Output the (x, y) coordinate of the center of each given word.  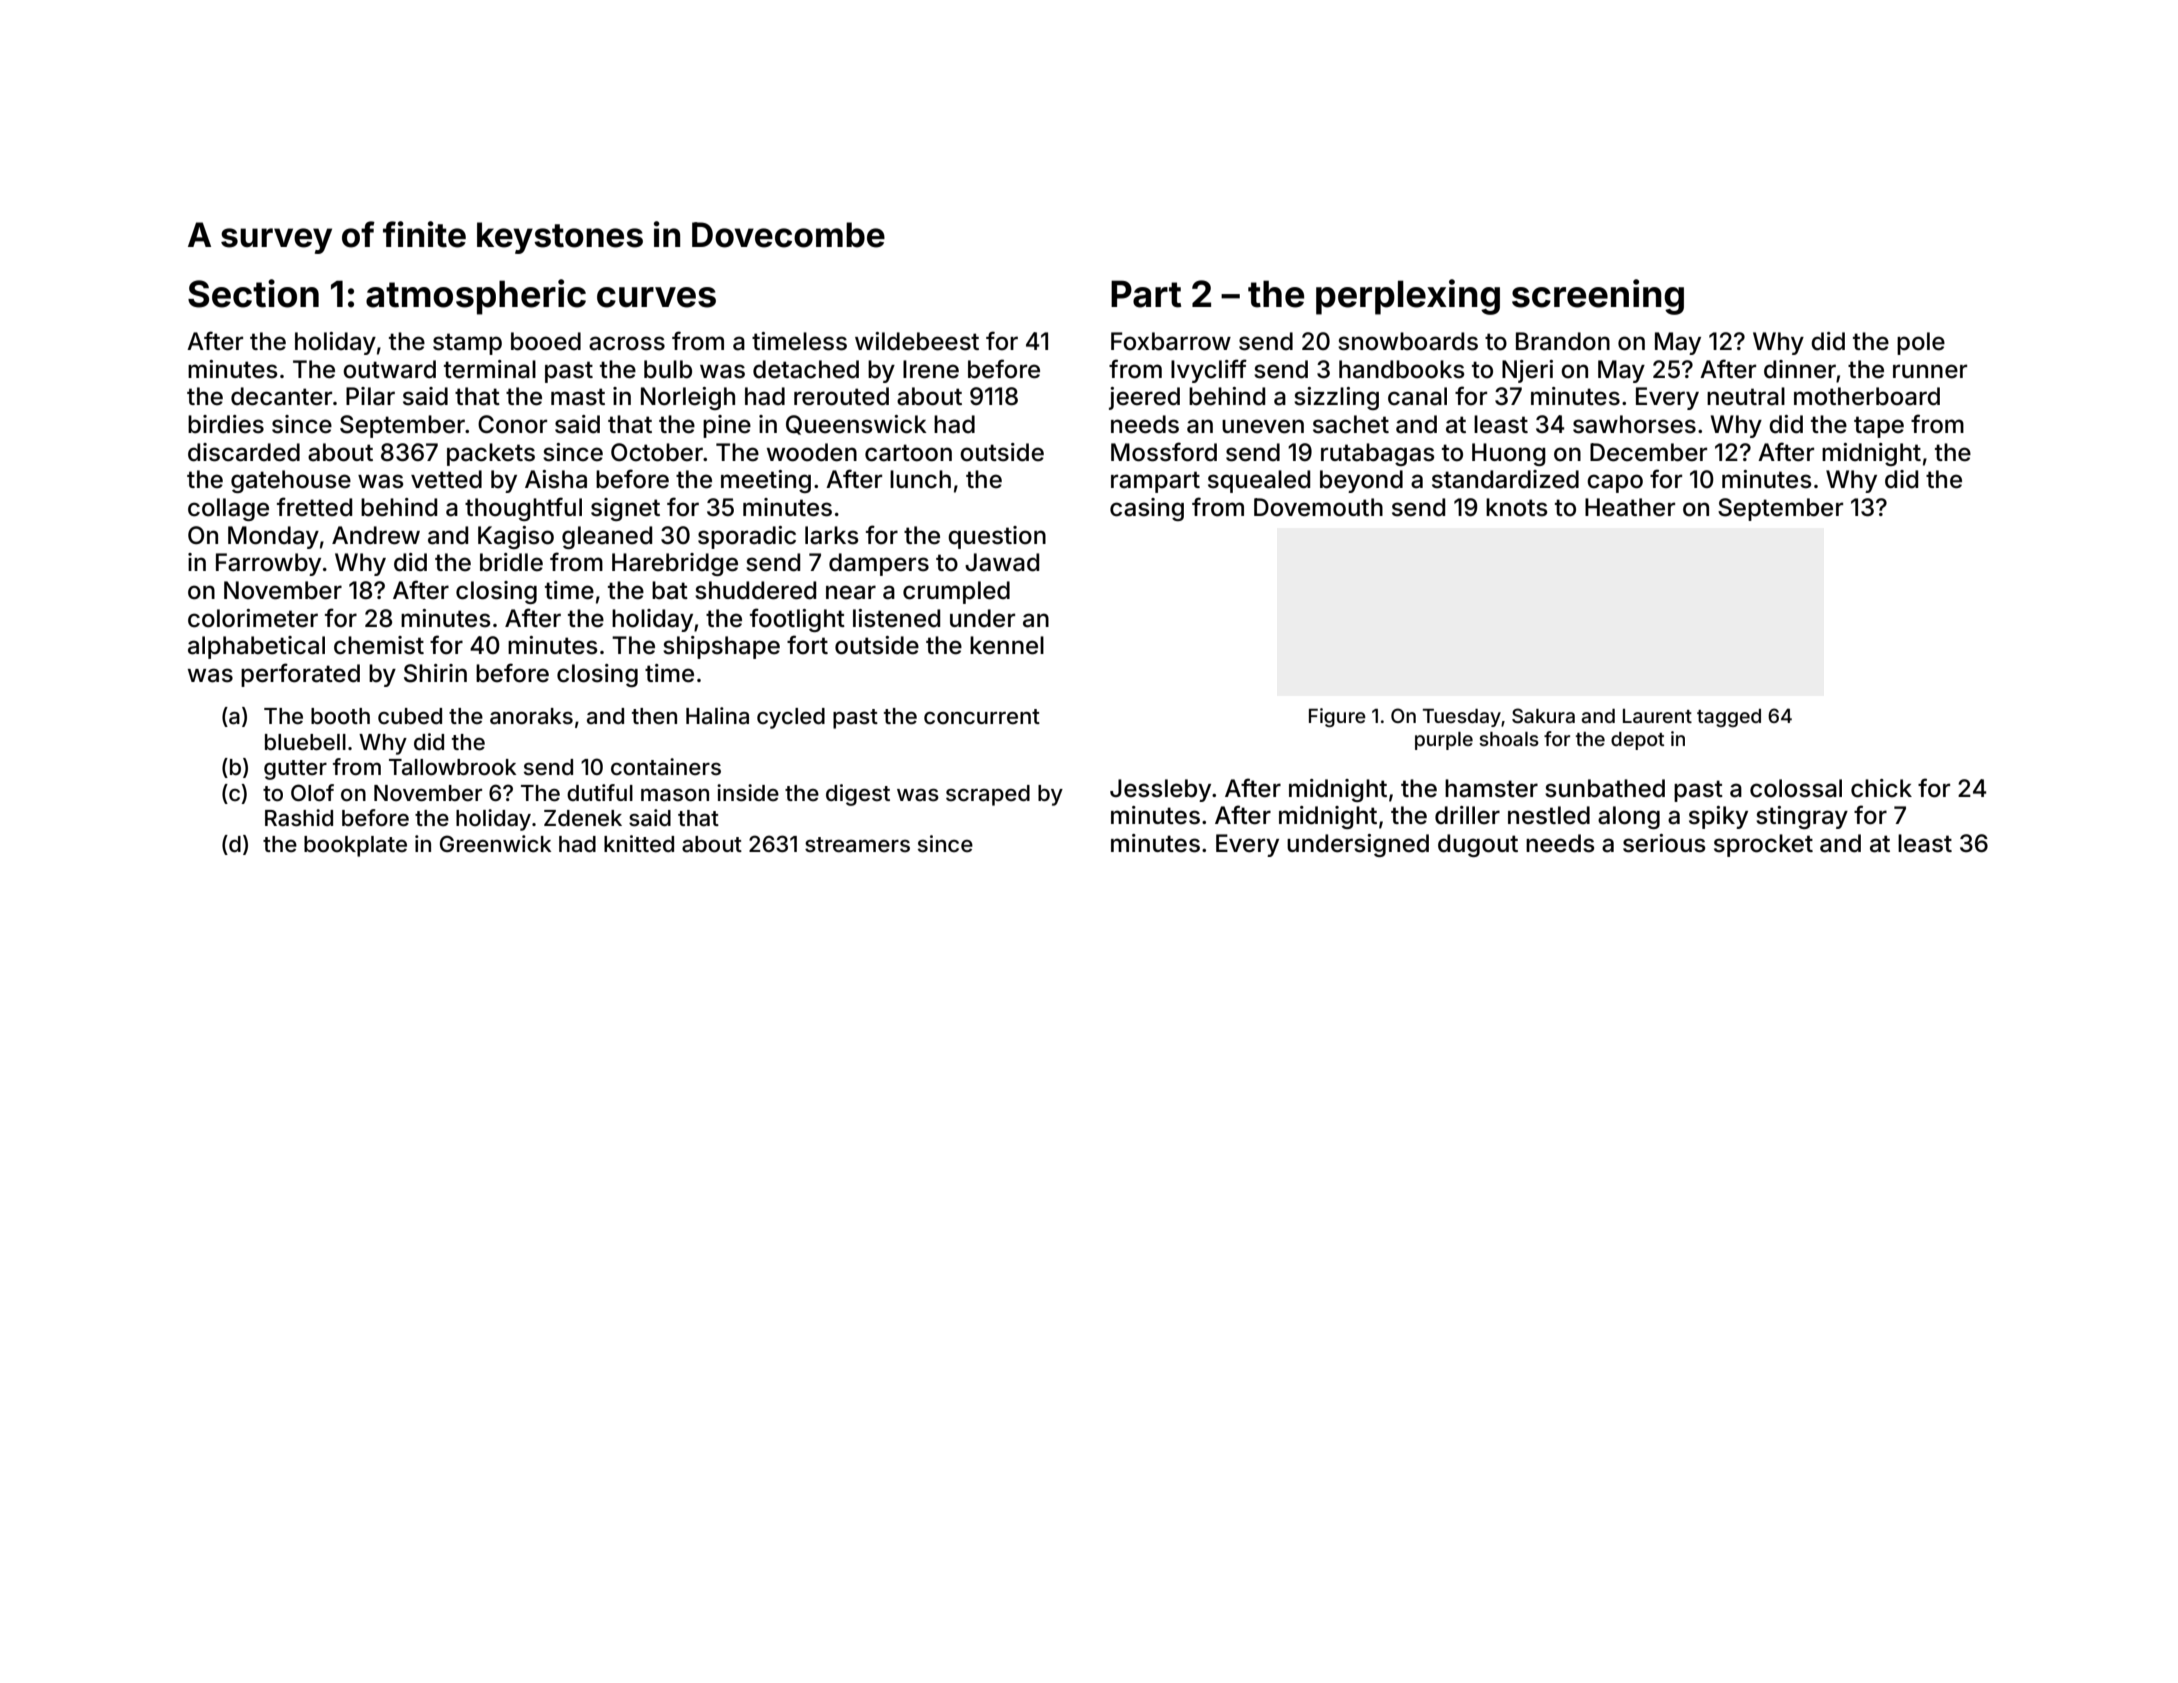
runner (1930, 371)
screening (1598, 297)
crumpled (956, 592)
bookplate (355, 846)
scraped (988, 795)
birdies (226, 424)
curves (656, 297)
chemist (379, 645)
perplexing (1408, 297)
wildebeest (917, 341)
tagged (1729, 718)
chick (1881, 788)
